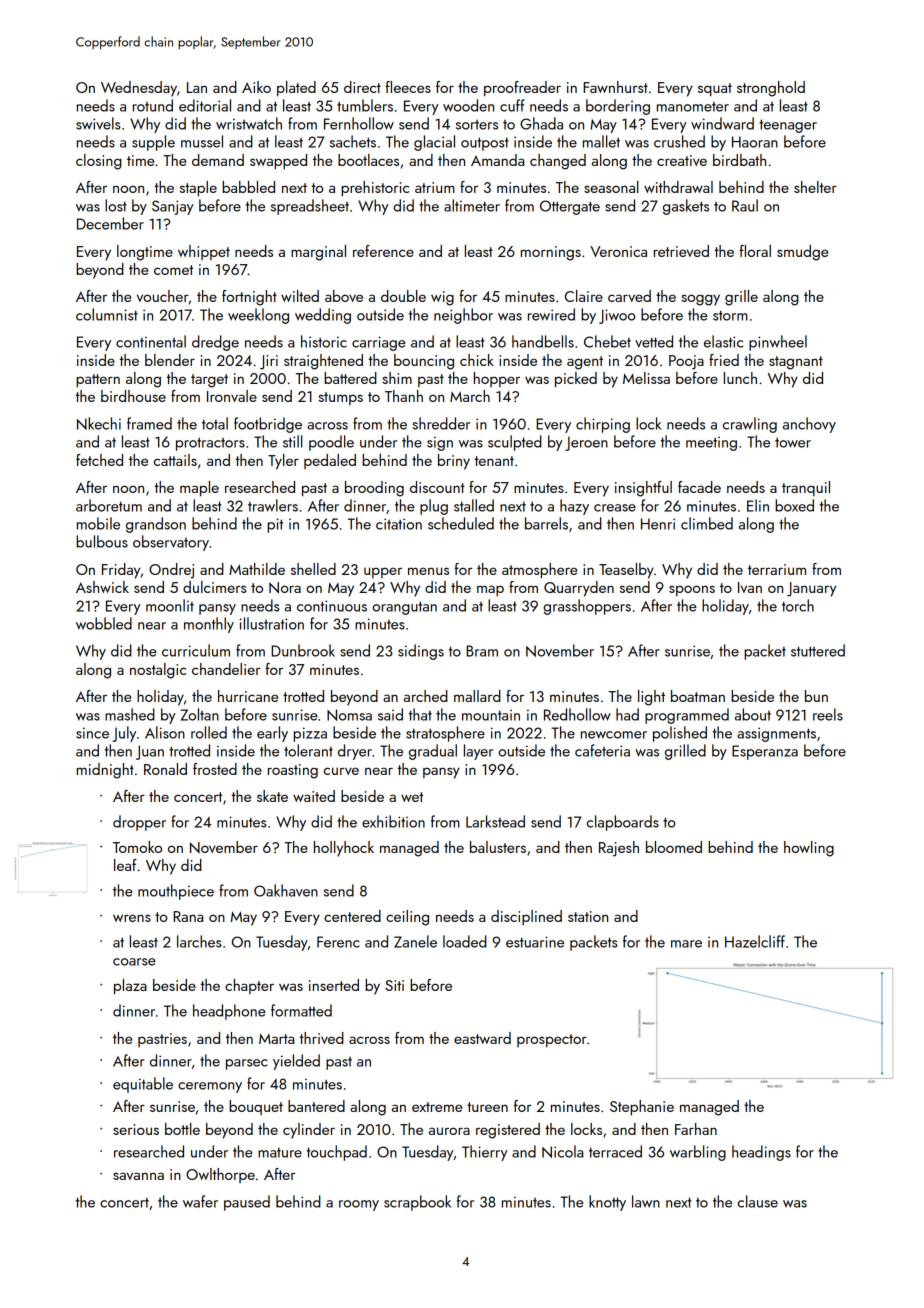  What do you see at coordinates (796, 363) in the image?
I see `stagnant` at bounding box center [796, 363].
